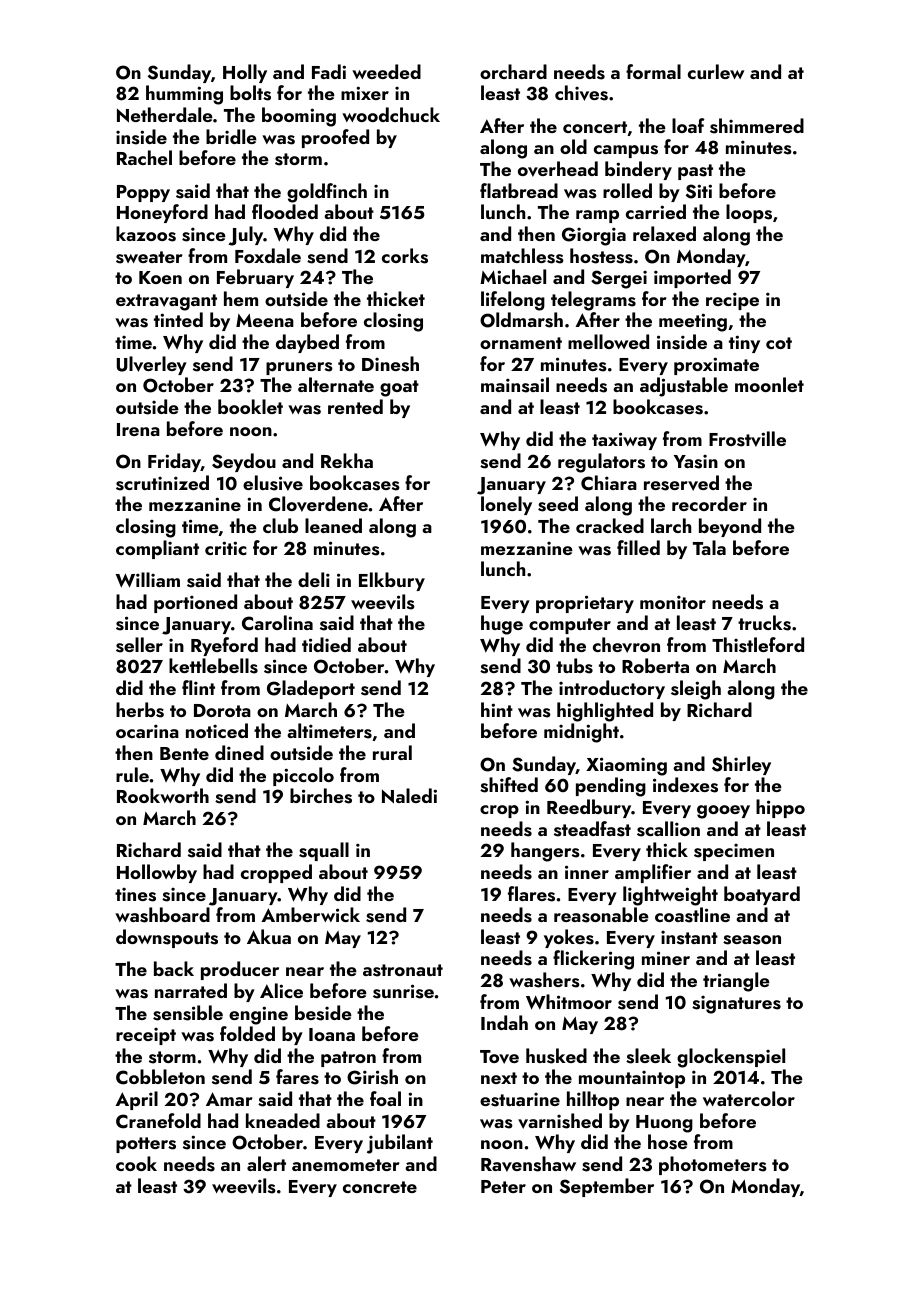 The height and width of the page is (1308, 924). What do you see at coordinates (502, 625) in the page?
I see `huge` at bounding box center [502, 625].
